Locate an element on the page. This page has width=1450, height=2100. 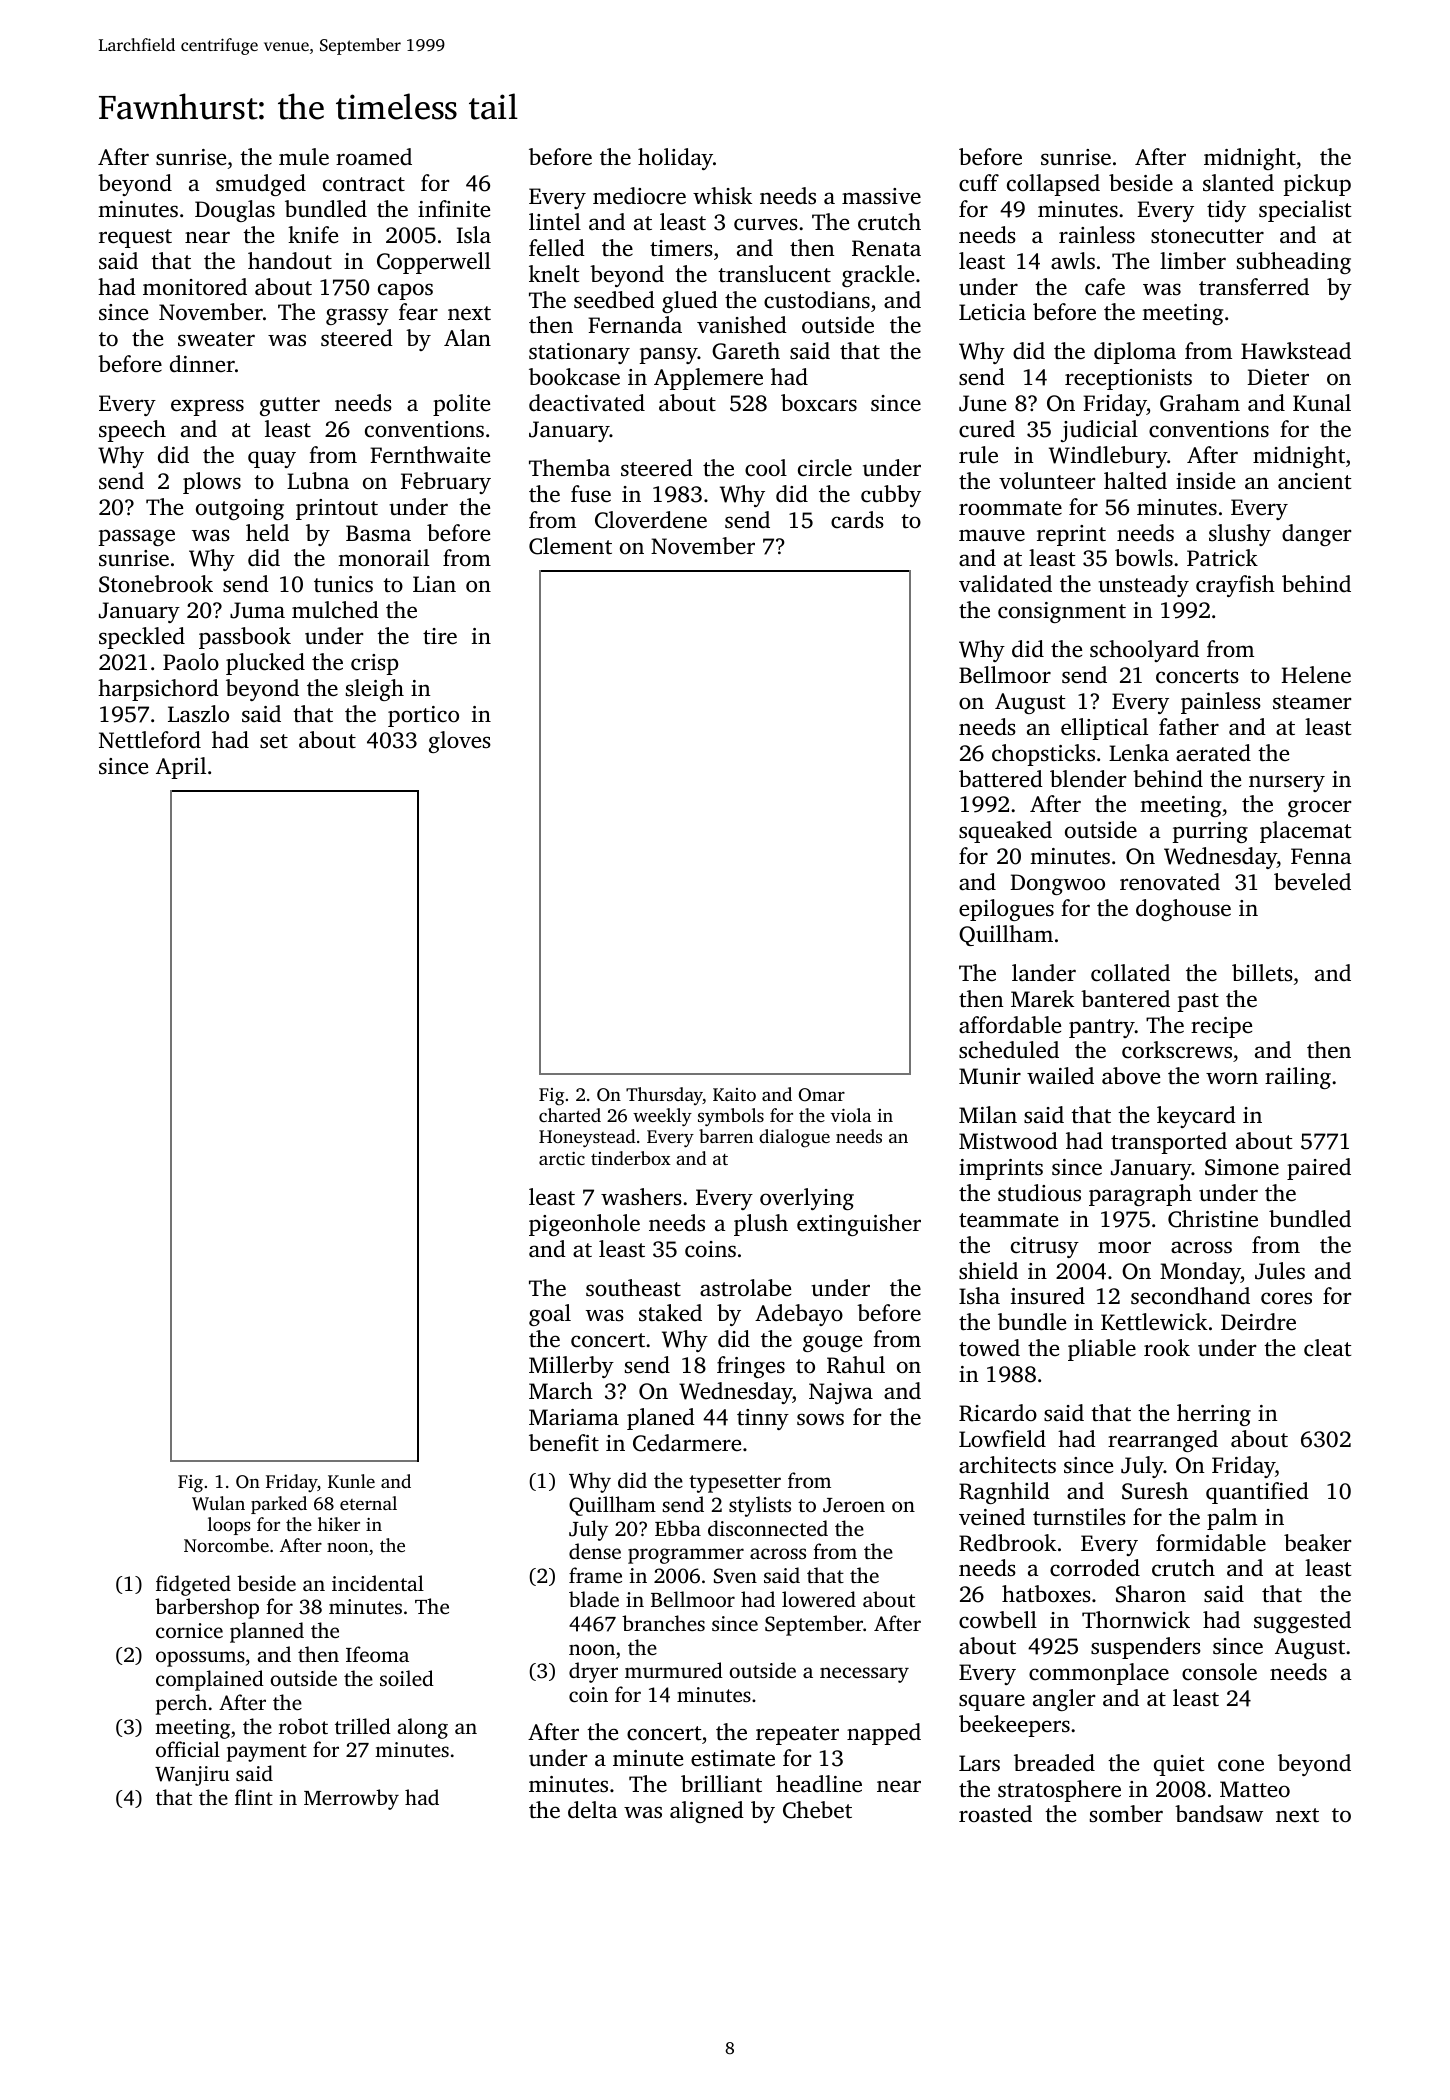
request is located at coordinates (135, 238).
